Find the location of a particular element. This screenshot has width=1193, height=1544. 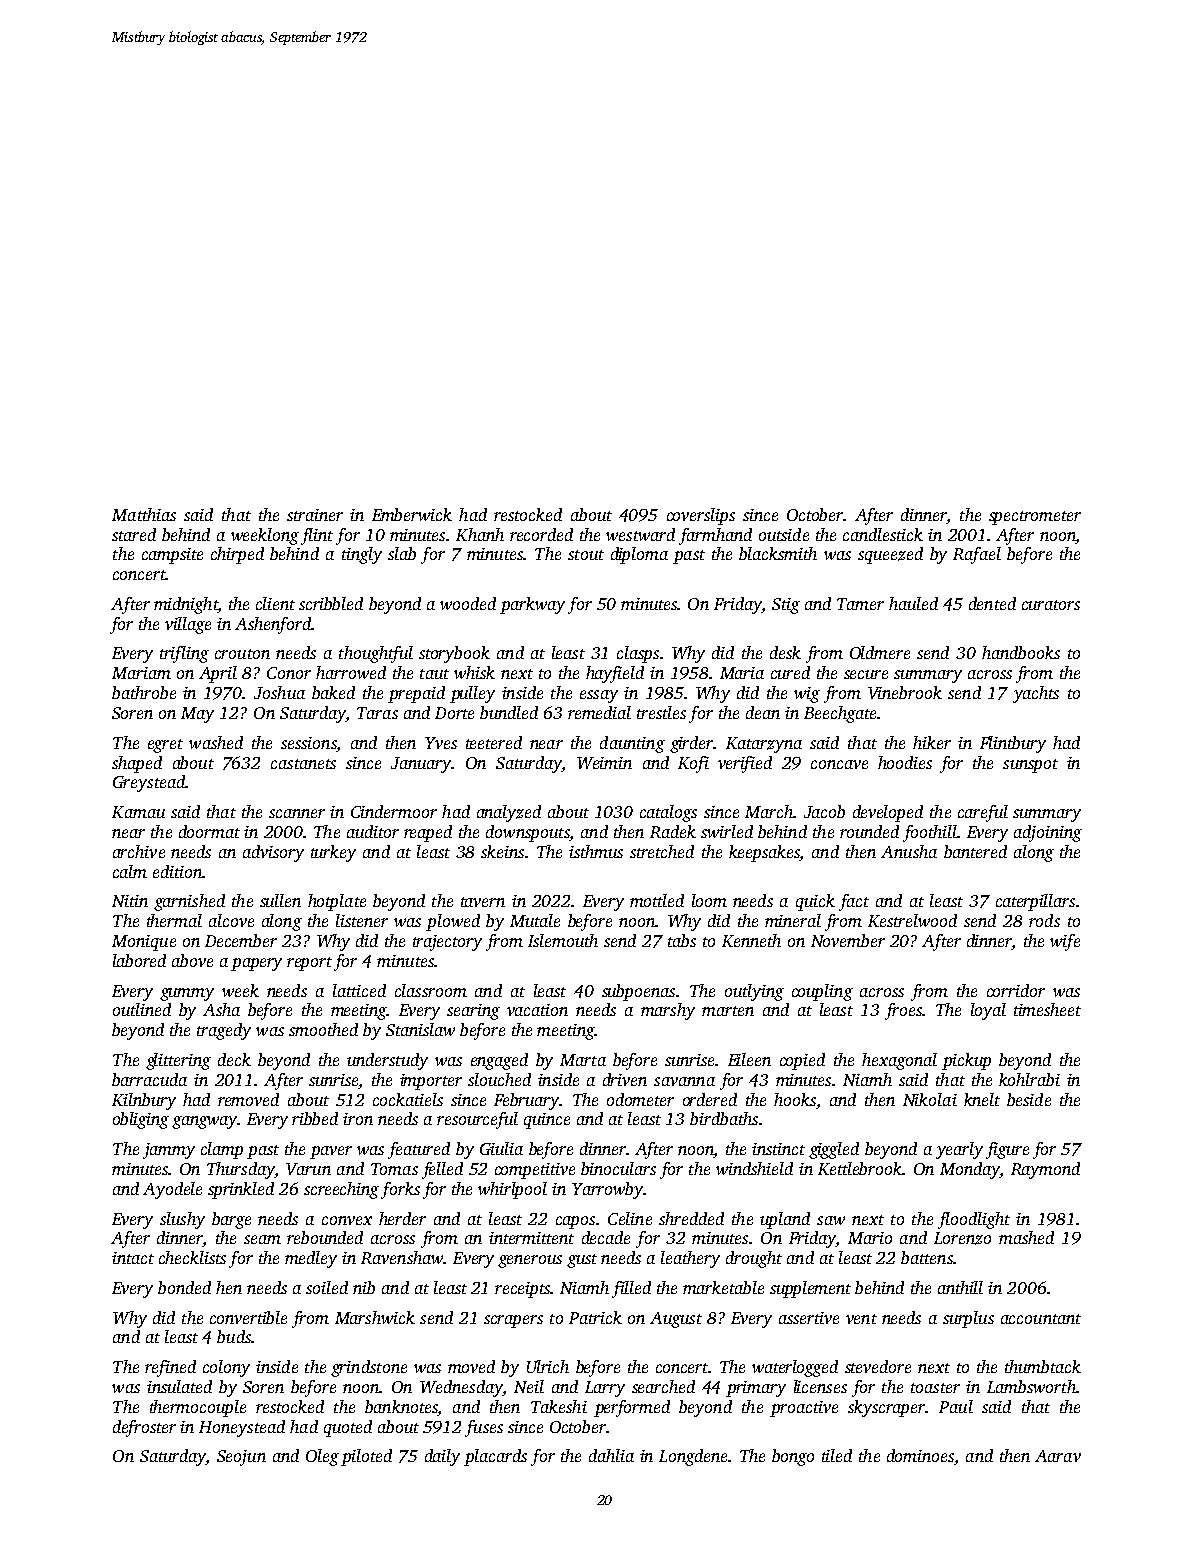

skeins is located at coordinates (502, 851).
